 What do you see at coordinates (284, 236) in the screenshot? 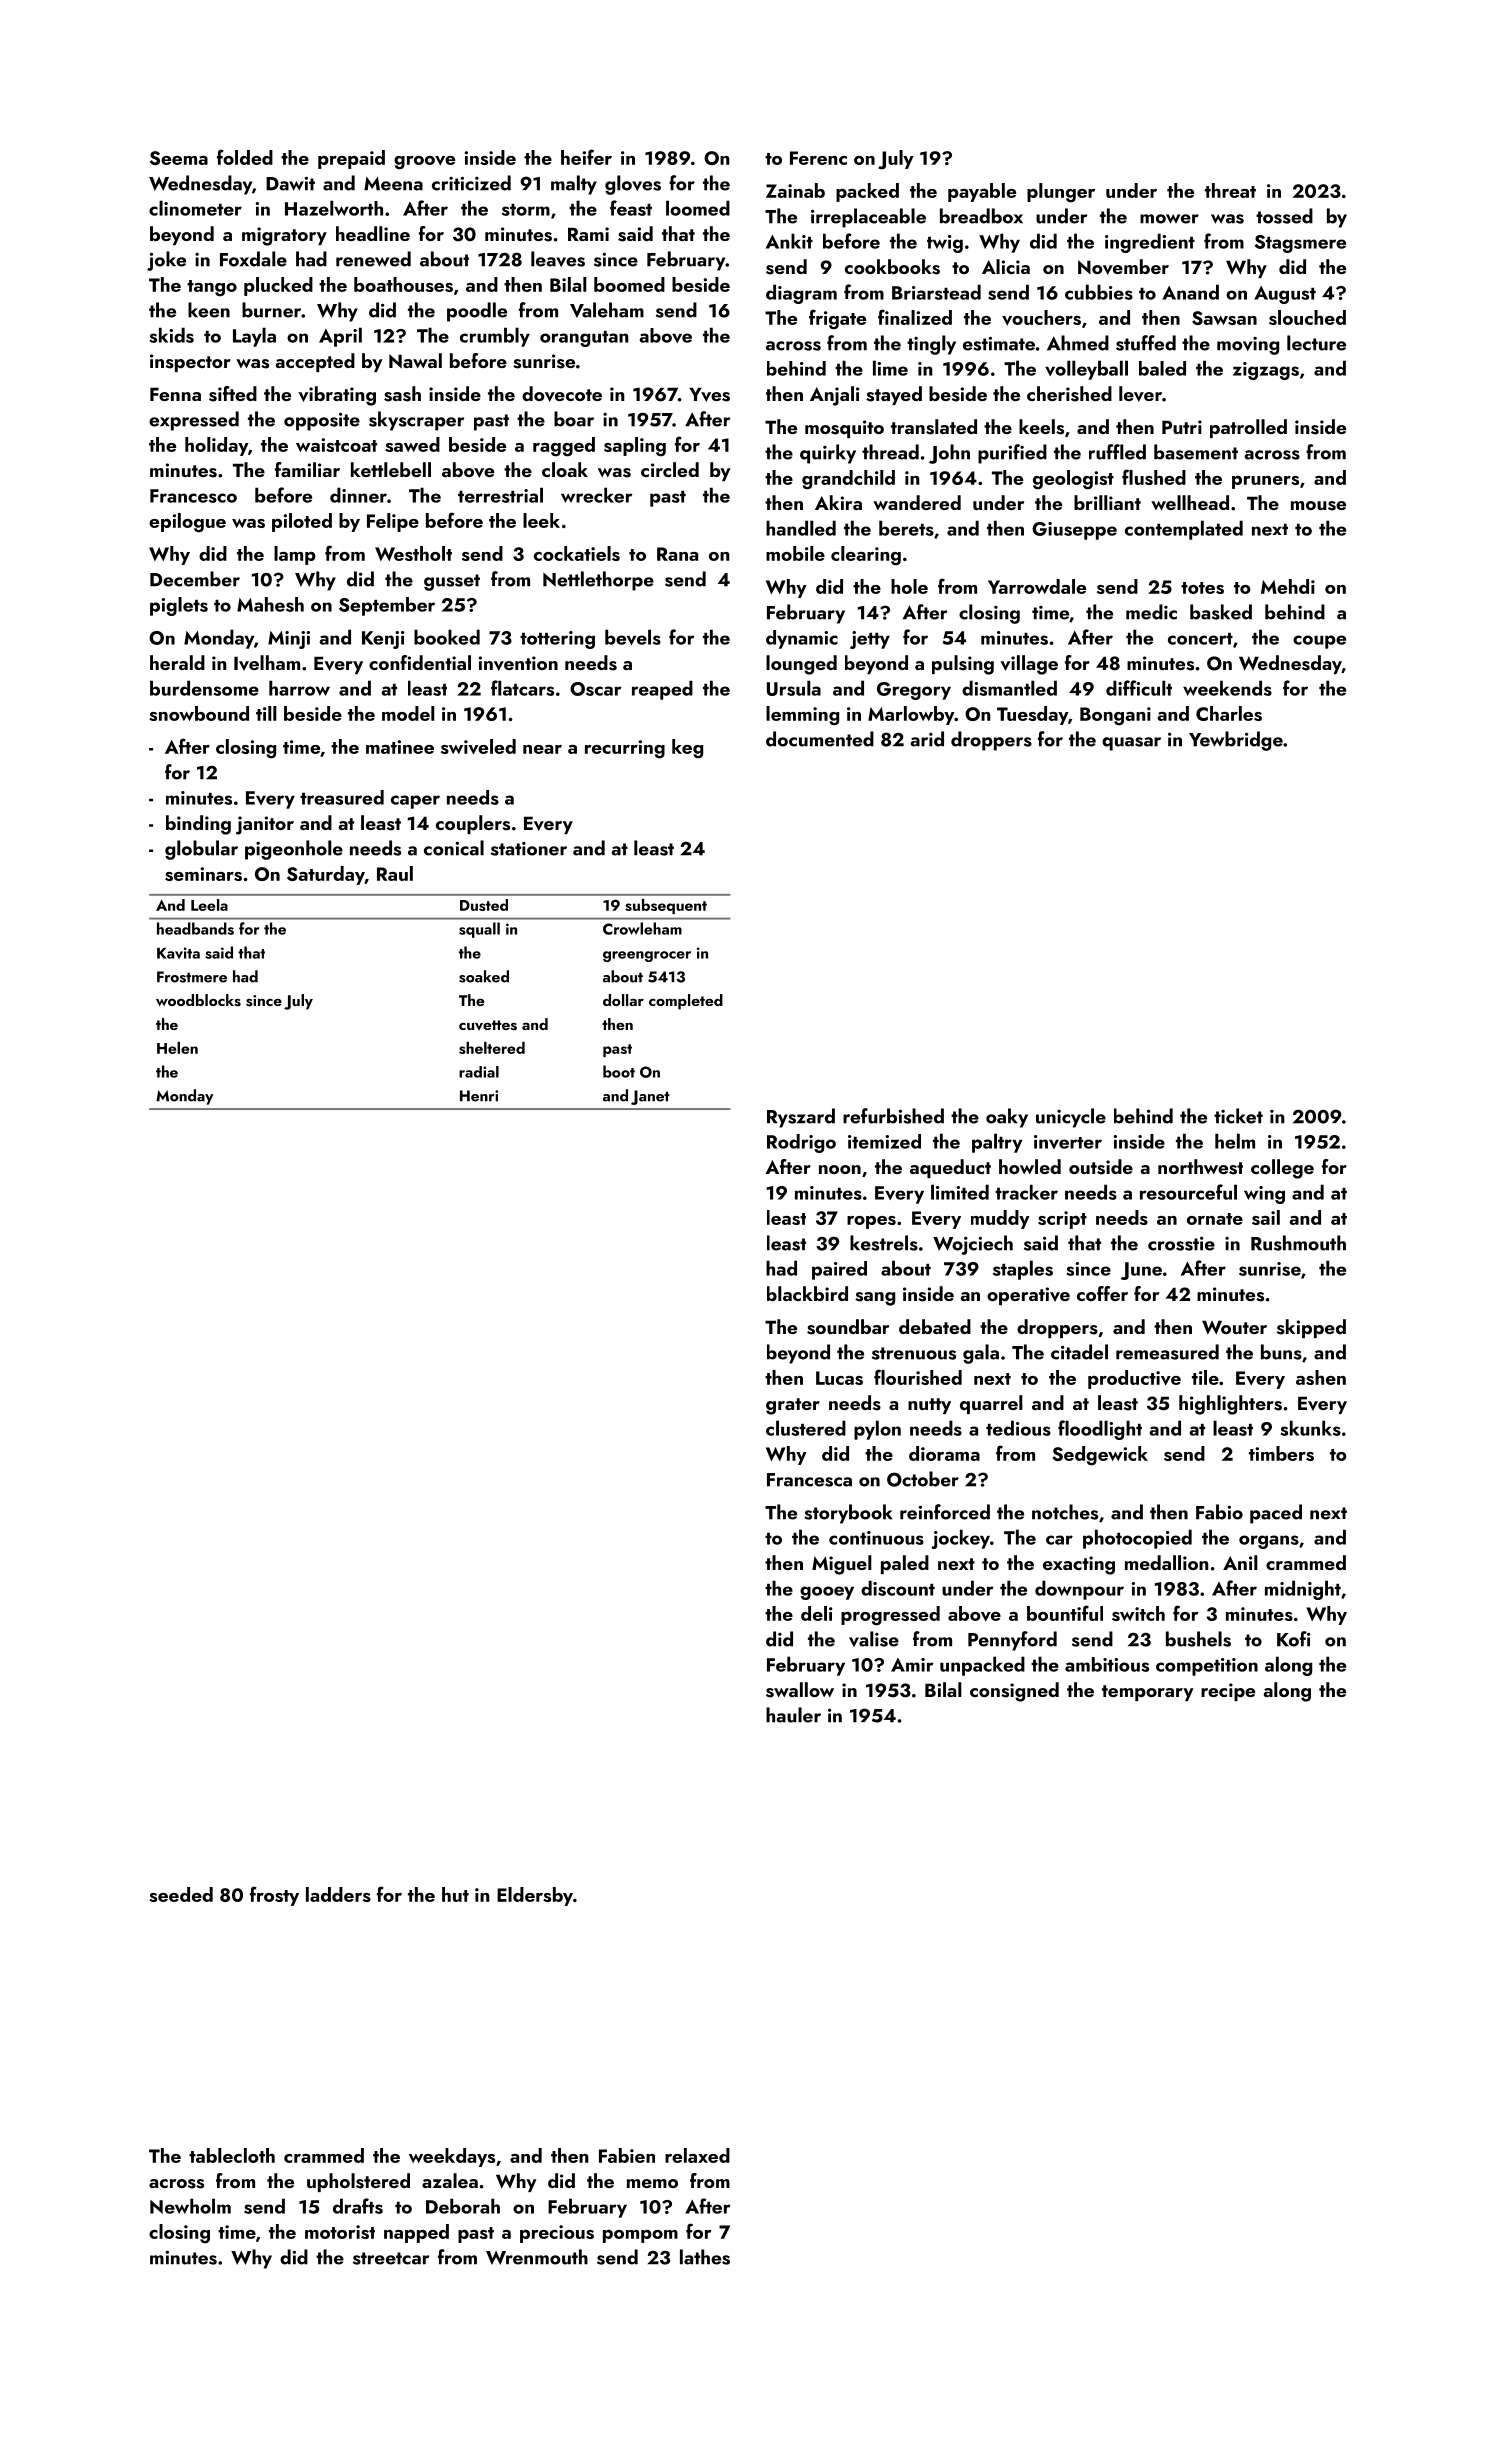
I see `migratory` at bounding box center [284, 236].
